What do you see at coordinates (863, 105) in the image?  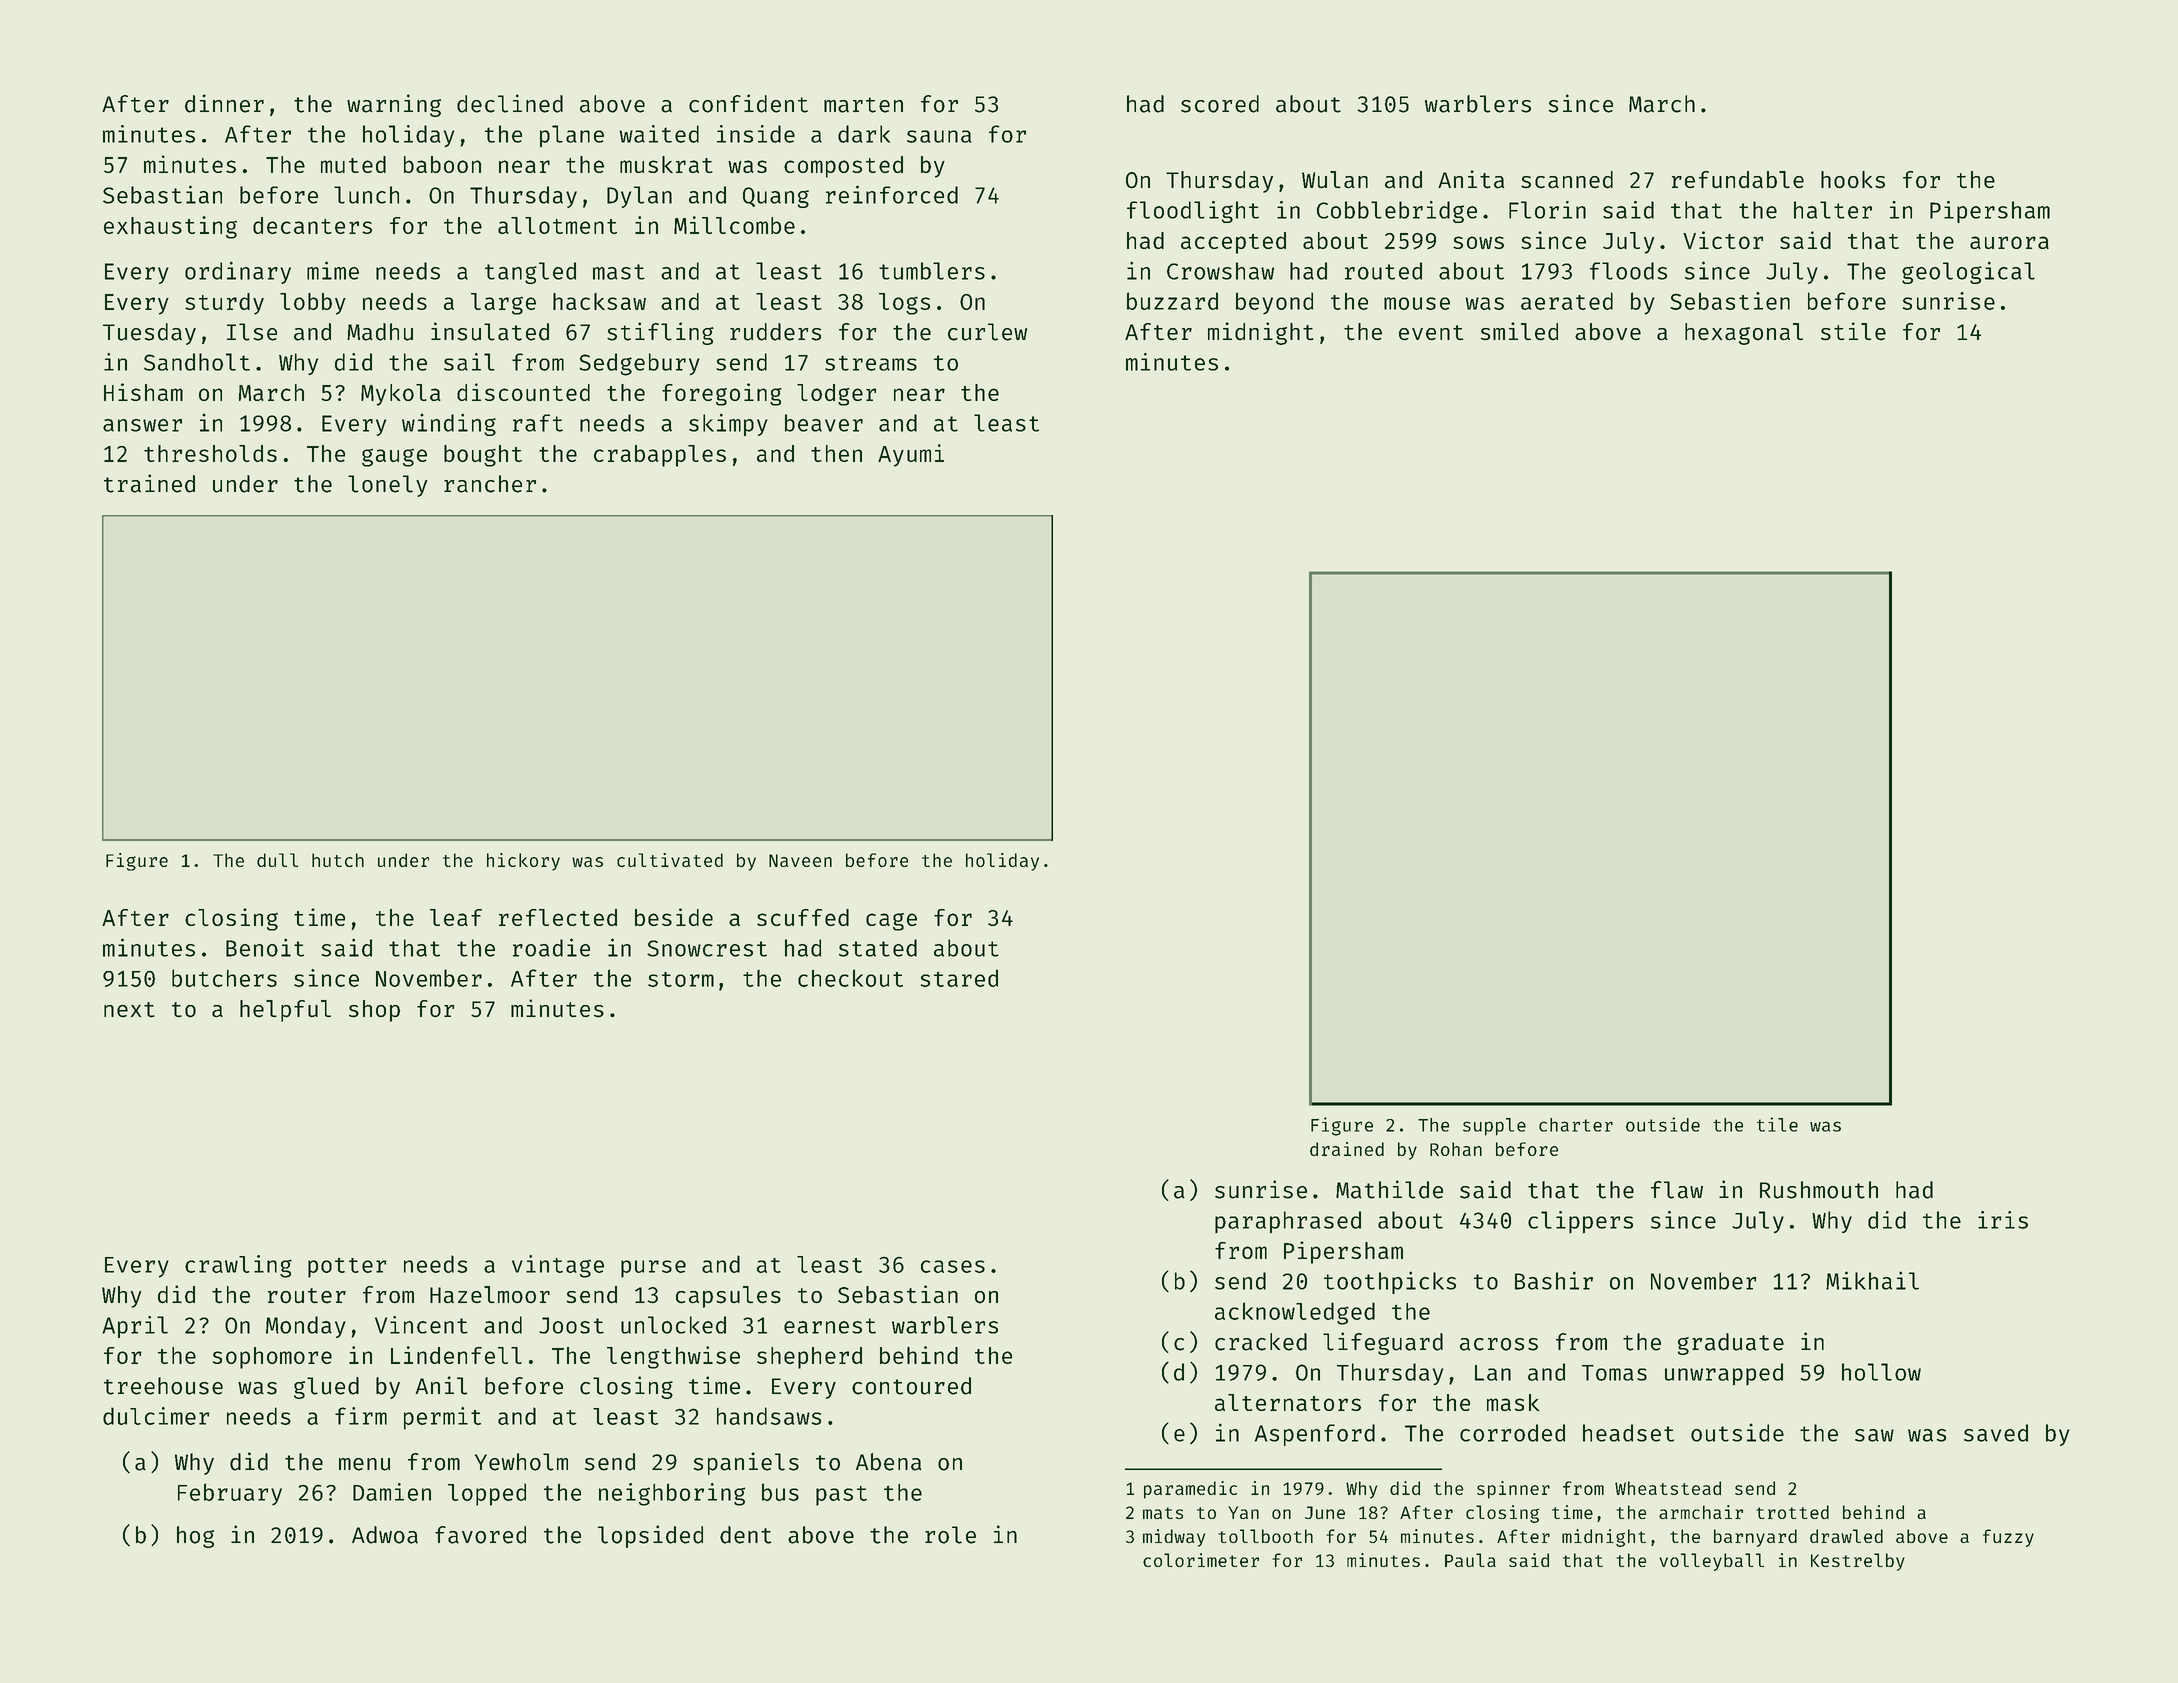 I see `marten` at bounding box center [863, 105].
